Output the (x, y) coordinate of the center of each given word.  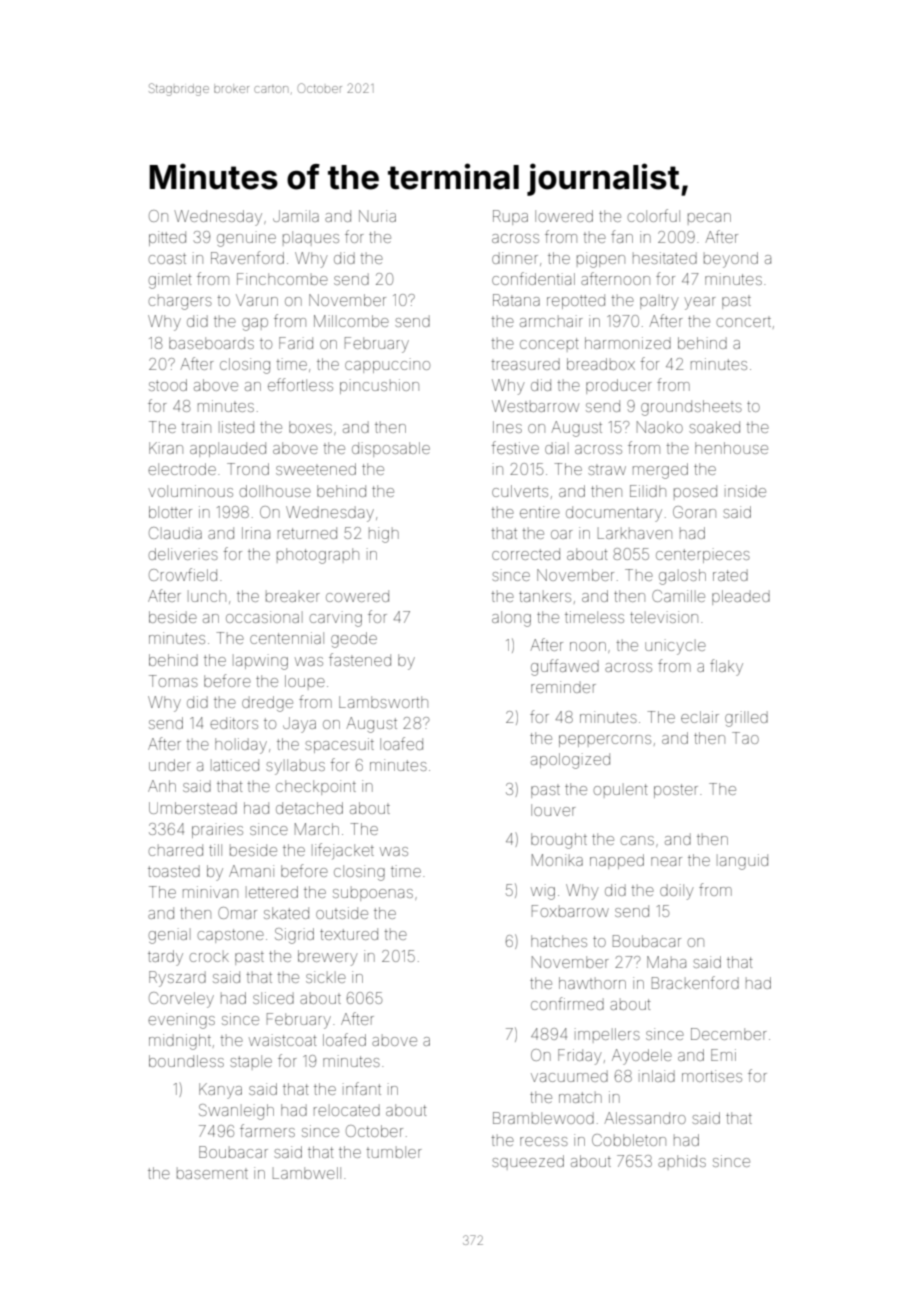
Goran (694, 512)
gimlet (170, 281)
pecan (709, 219)
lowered (564, 216)
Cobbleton (629, 1140)
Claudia (175, 533)
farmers (267, 1130)
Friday (580, 1057)
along (511, 619)
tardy (165, 958)
